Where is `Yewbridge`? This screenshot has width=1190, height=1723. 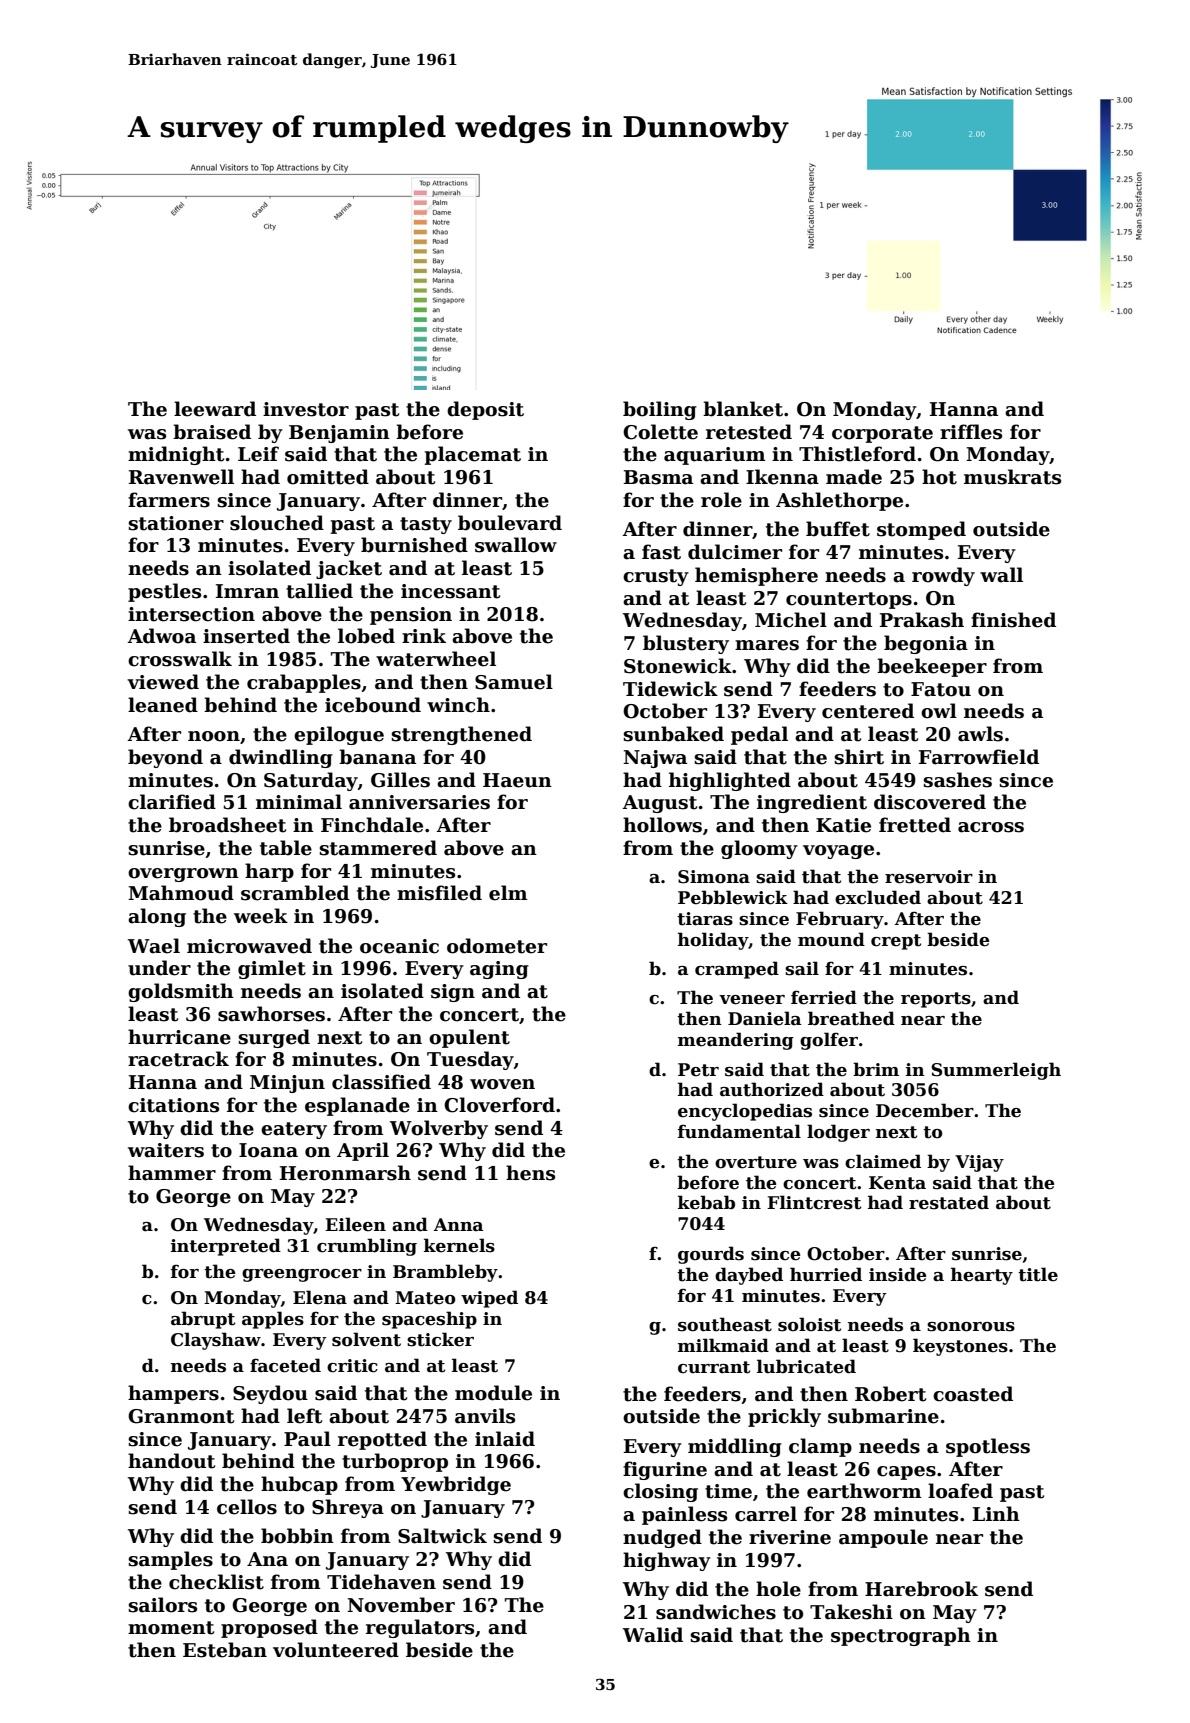 Yewbridge is located at coordinates (456, 1485).
